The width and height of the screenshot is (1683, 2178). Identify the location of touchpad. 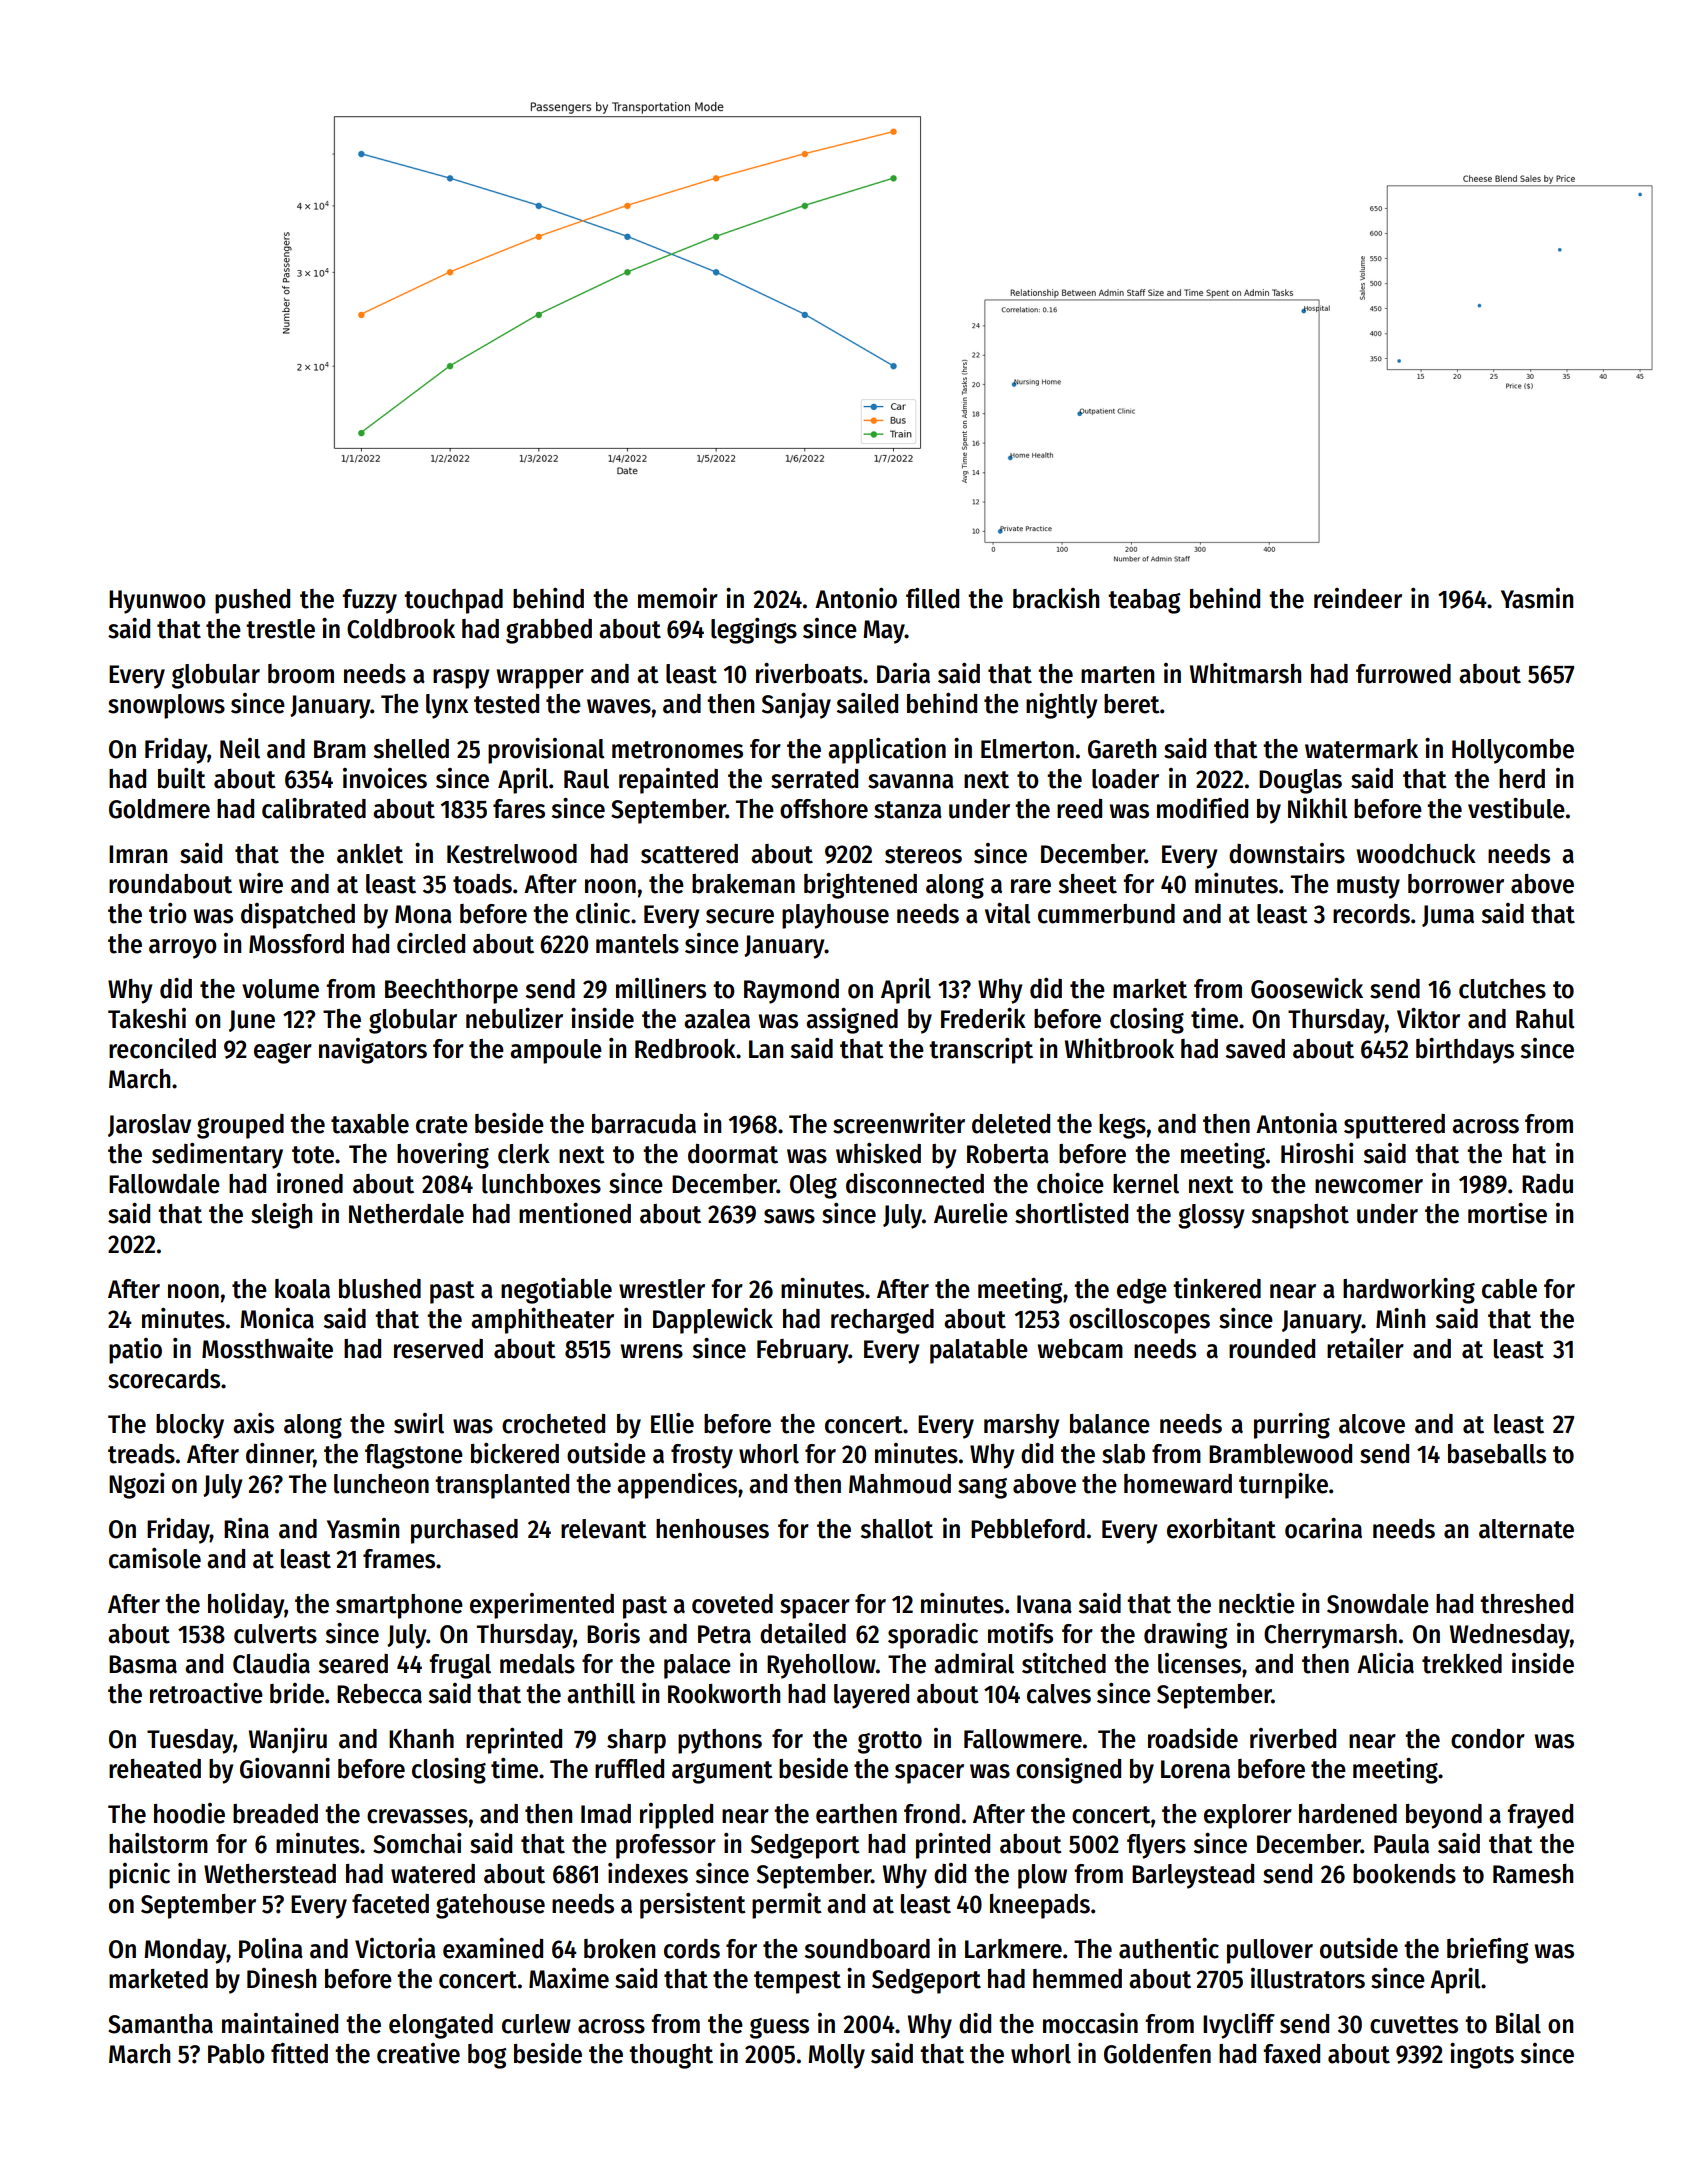
(453, 601).
